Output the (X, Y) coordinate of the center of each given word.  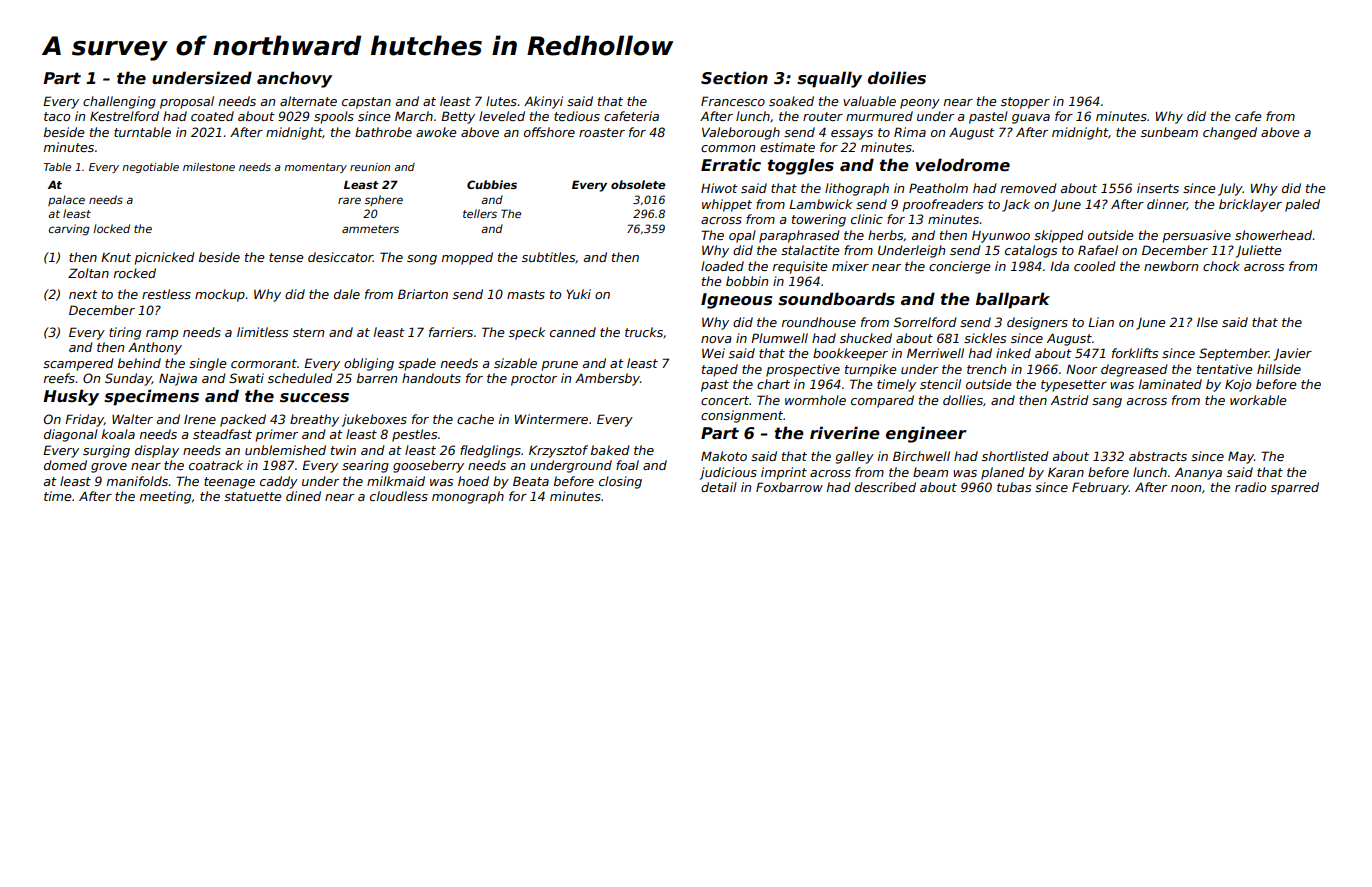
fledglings (490, 451)
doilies (897, 78)
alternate (308, 101)
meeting (165, 497)
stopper (1025, 103)
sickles (985, 338)
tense (286, 257)
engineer (926, 434)
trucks (644, 332)
